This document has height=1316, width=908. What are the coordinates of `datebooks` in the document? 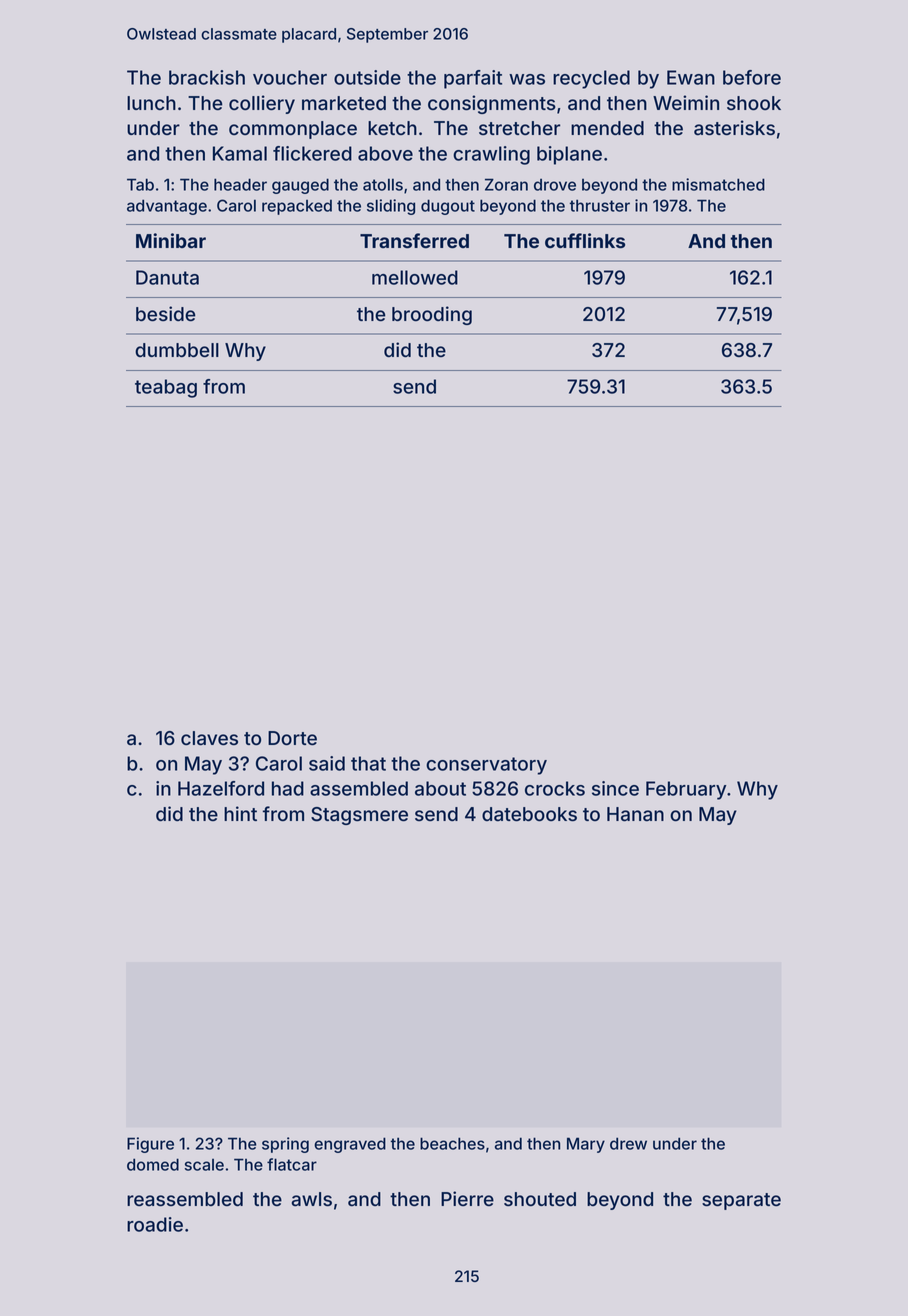 It's located at (529, 814).
